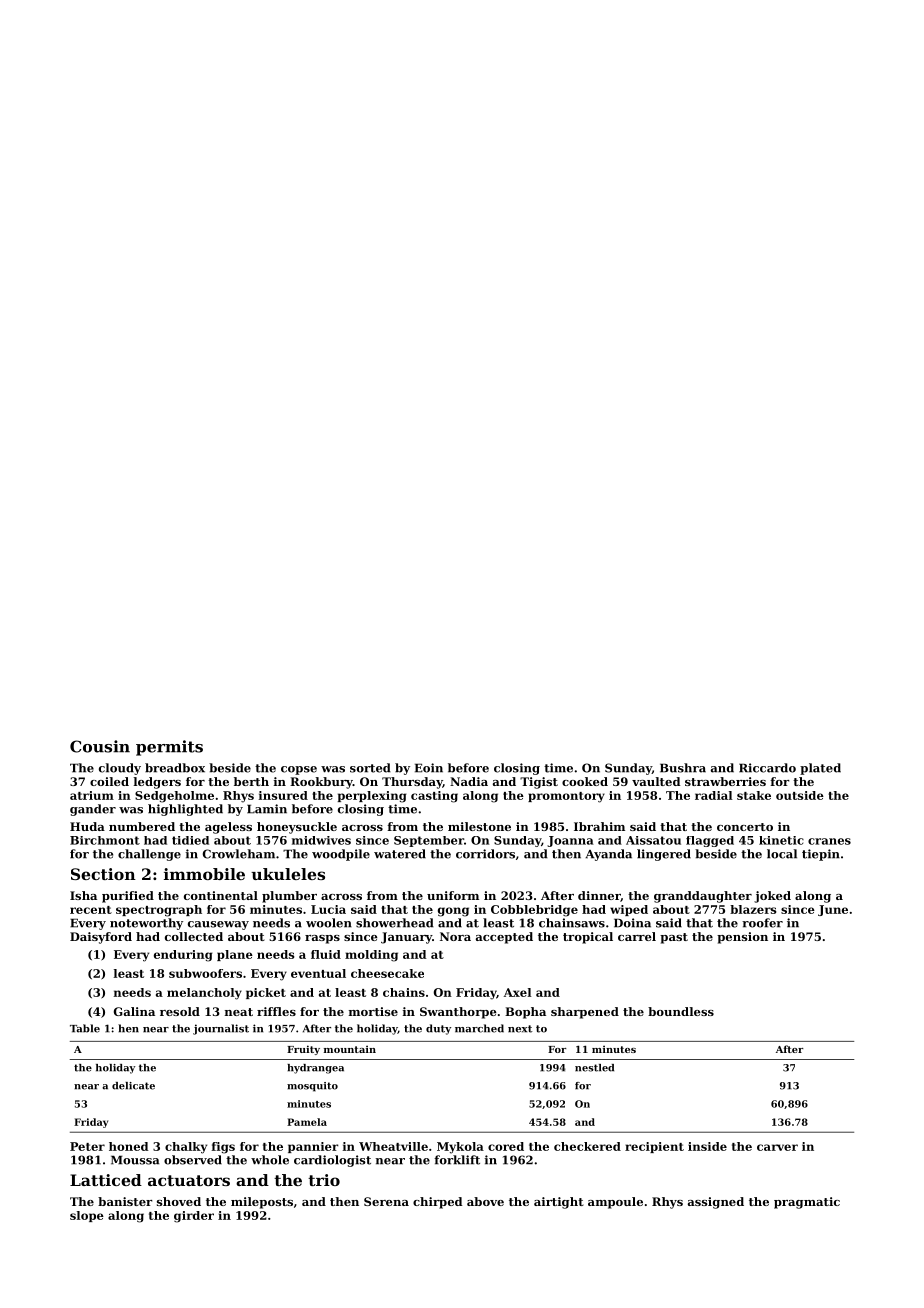  Describe the element at coordinates (429, 768) in the image. I see `Eoin` at that location.
